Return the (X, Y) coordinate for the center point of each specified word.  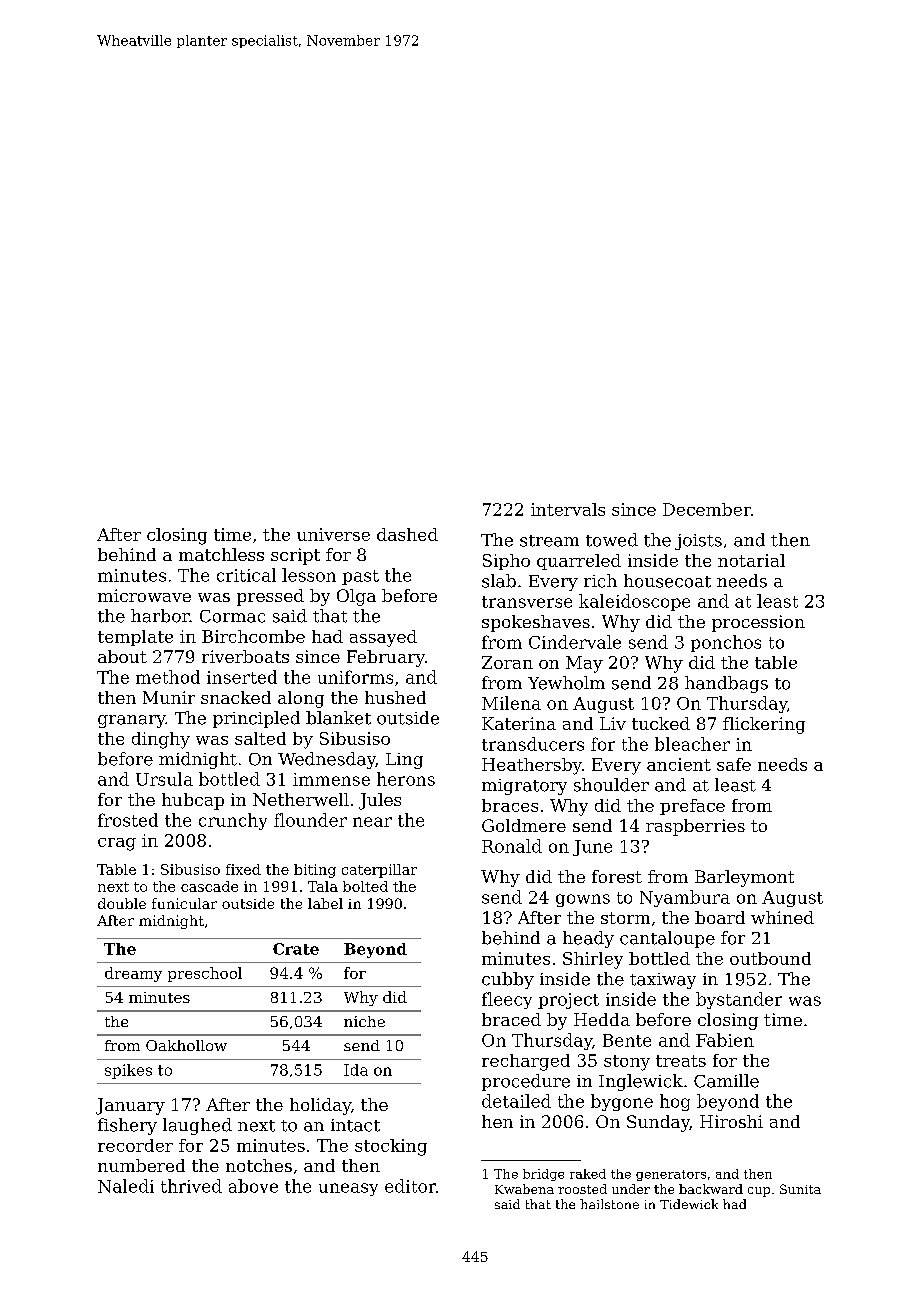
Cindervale (575, 642)
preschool (205, 974)
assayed (383, 638)
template (135, 638)
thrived (191, 1186)
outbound (770, 958)
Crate (296, 949)
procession (758, 623)
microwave (144, 595)
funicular (184, 903)
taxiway (663, 981)
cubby (508, 980)
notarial (751, 560)
